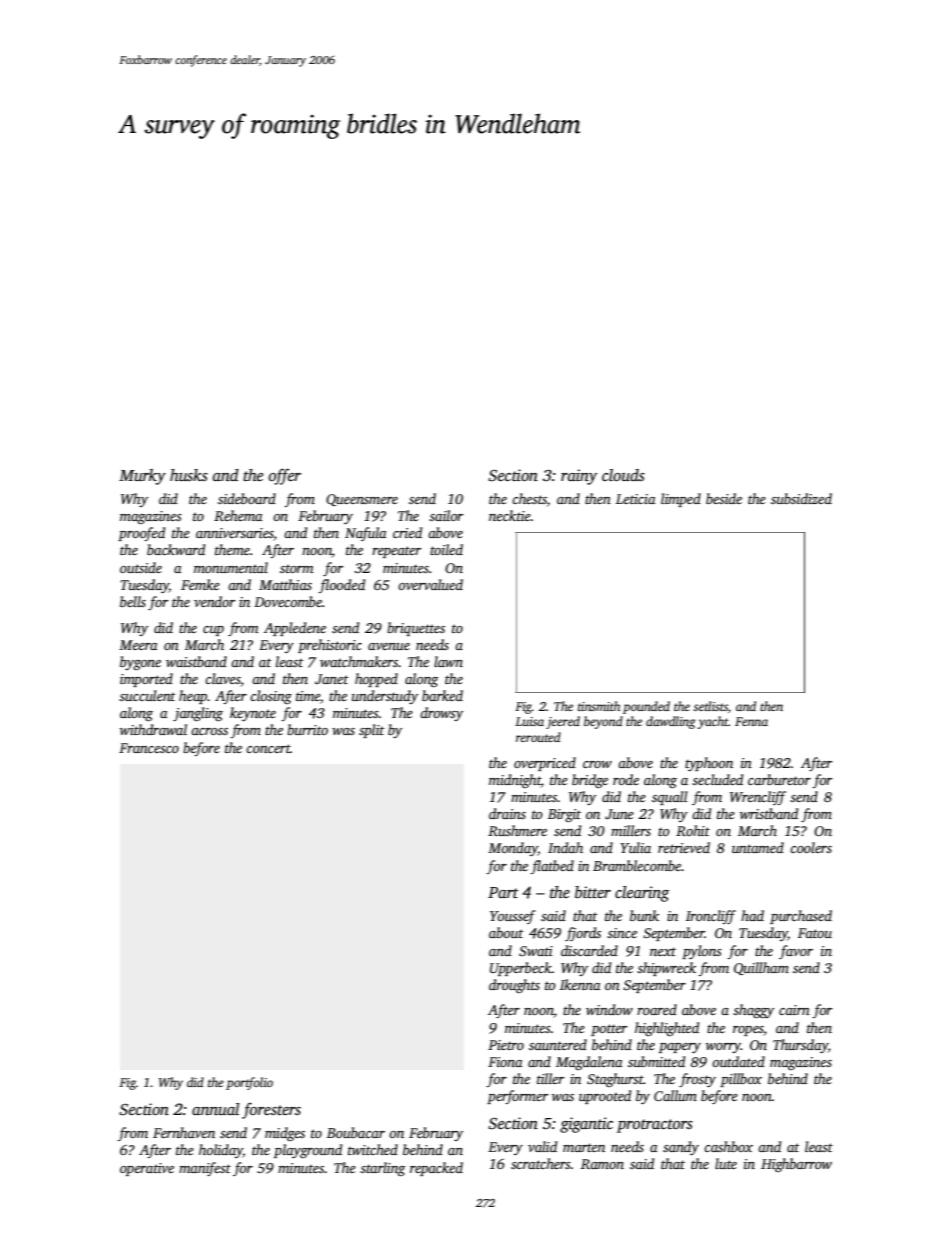 Image resolution: width=952 pixels, height=1233 pixels. Describe the element at coordinates (295, 629) in the screenshot. I see `Appledene` at that location.
